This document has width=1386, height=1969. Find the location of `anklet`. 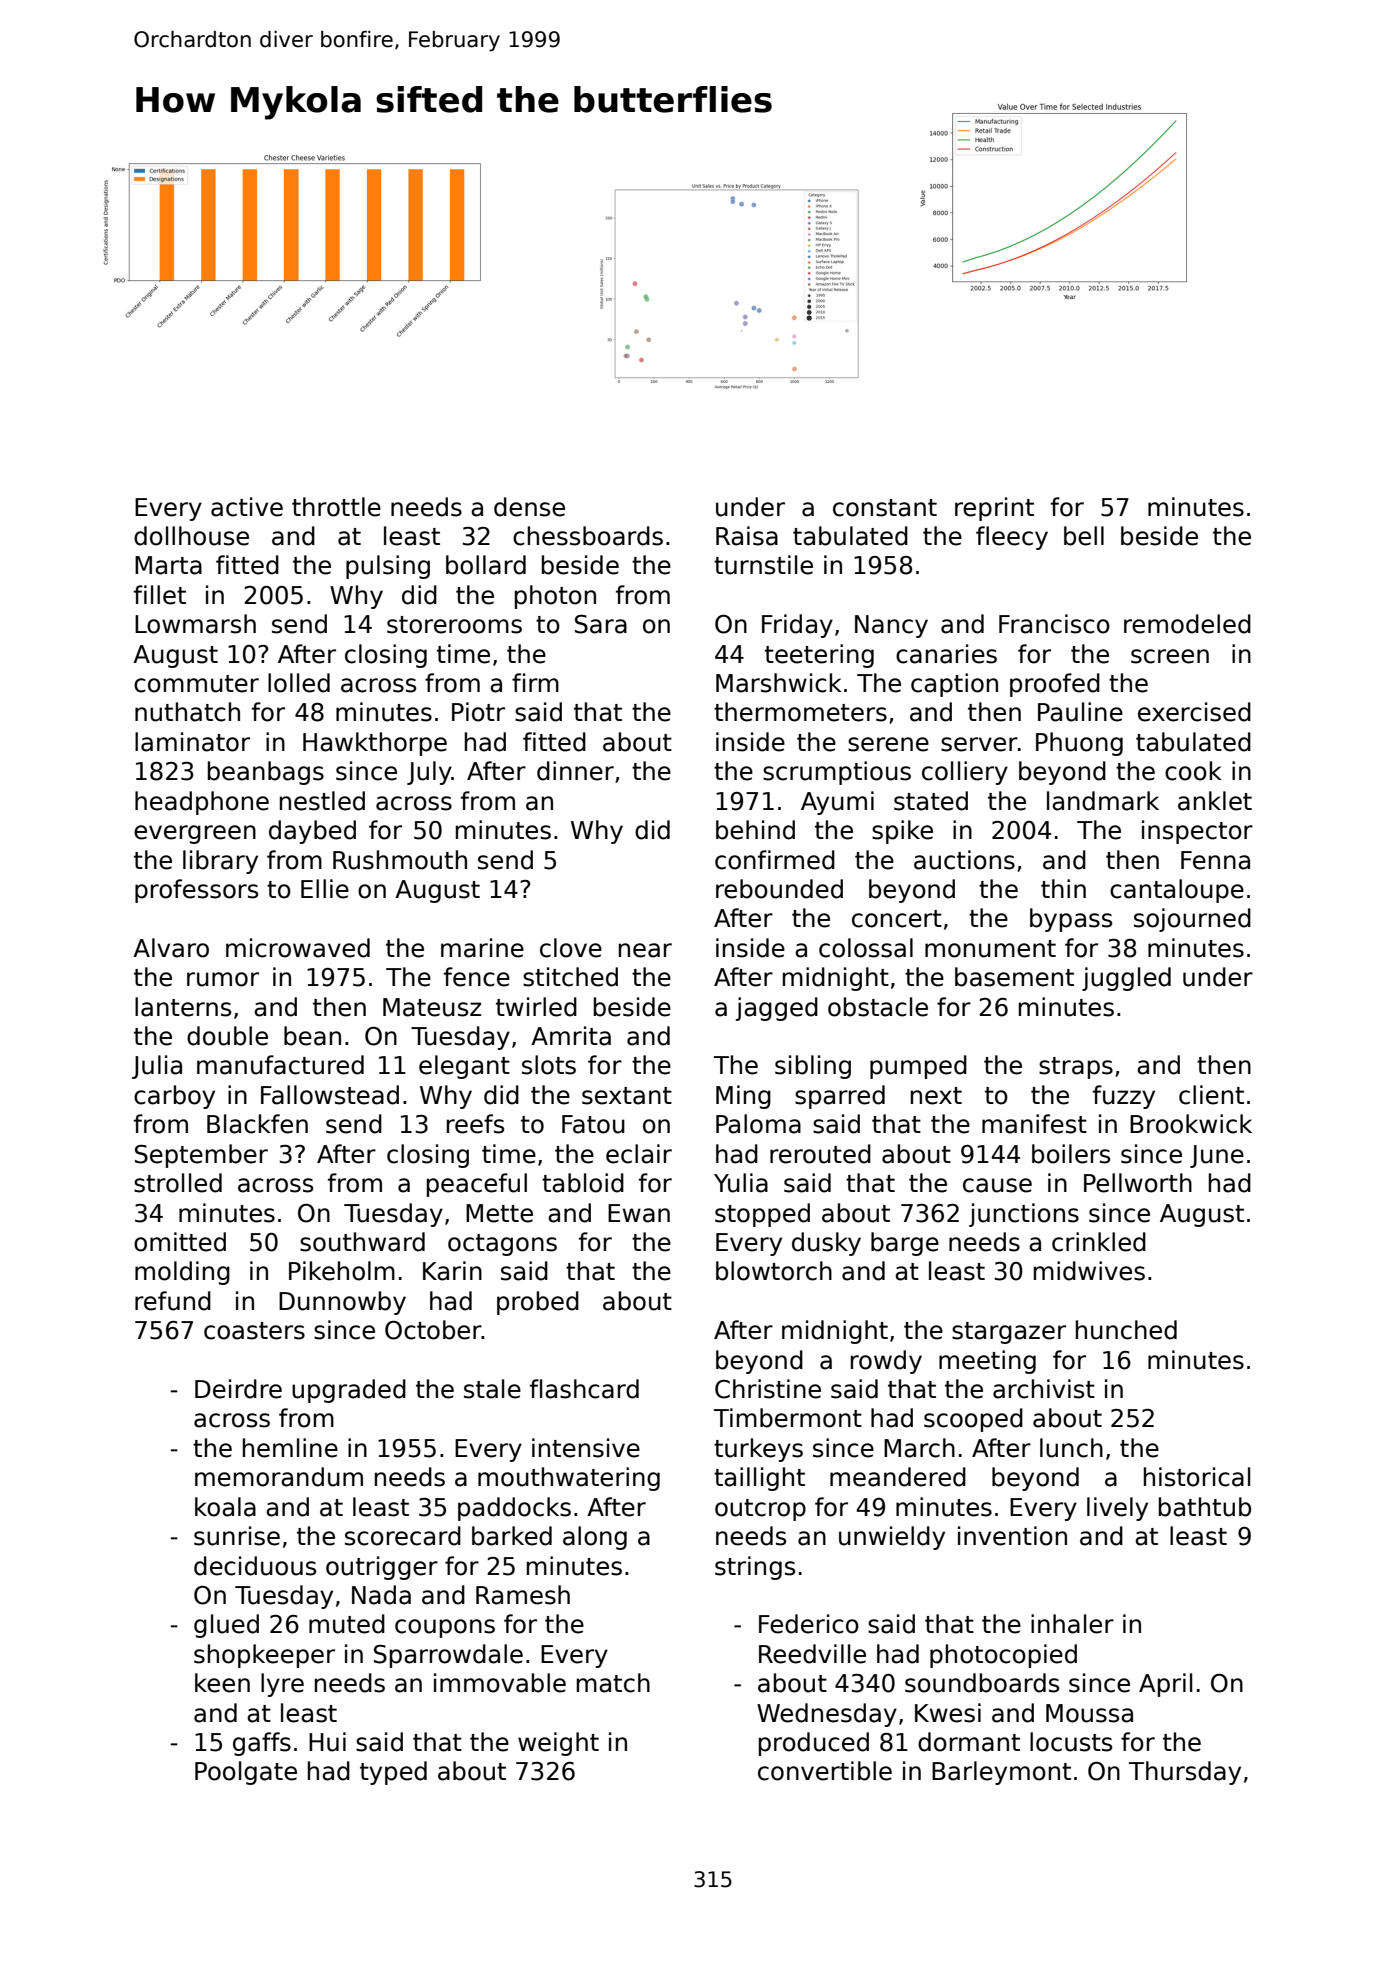

anklet is located at coordinates (1215, 801).
